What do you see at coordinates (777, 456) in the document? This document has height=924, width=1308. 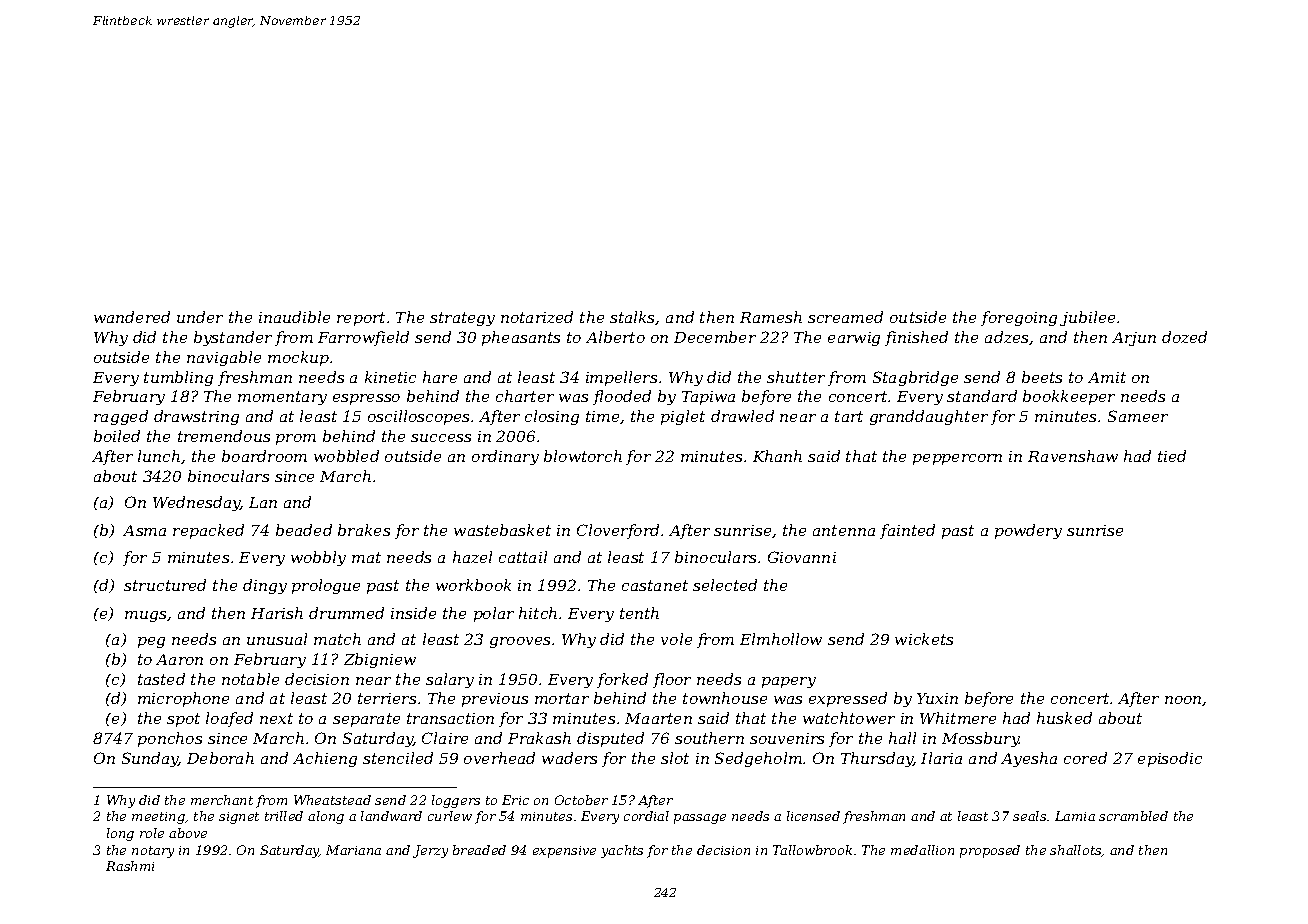 I see `Khanh` at bounding box center [777, 456].
